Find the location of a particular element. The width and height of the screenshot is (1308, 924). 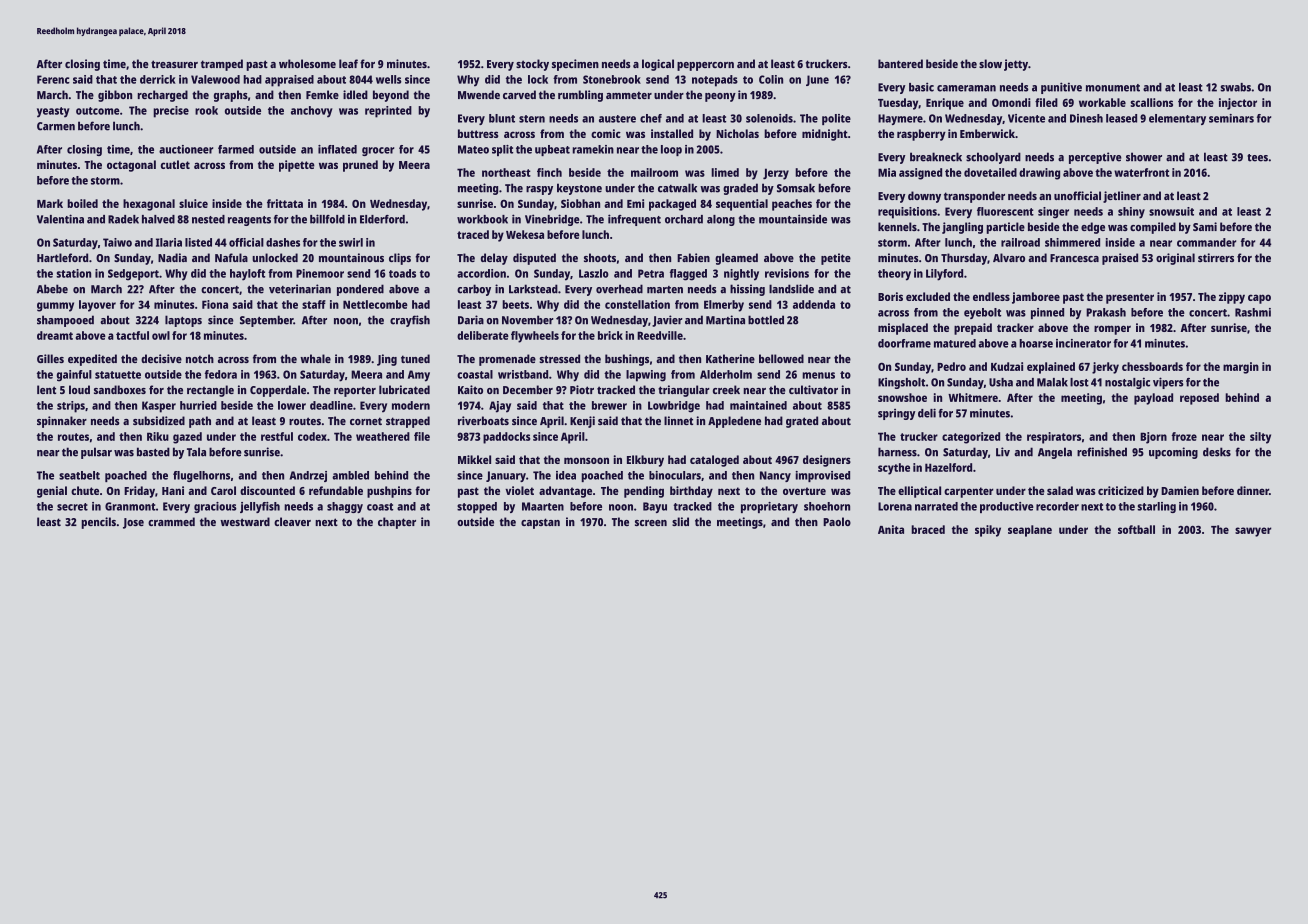

Usha is located at coordinates (1001, 382).
